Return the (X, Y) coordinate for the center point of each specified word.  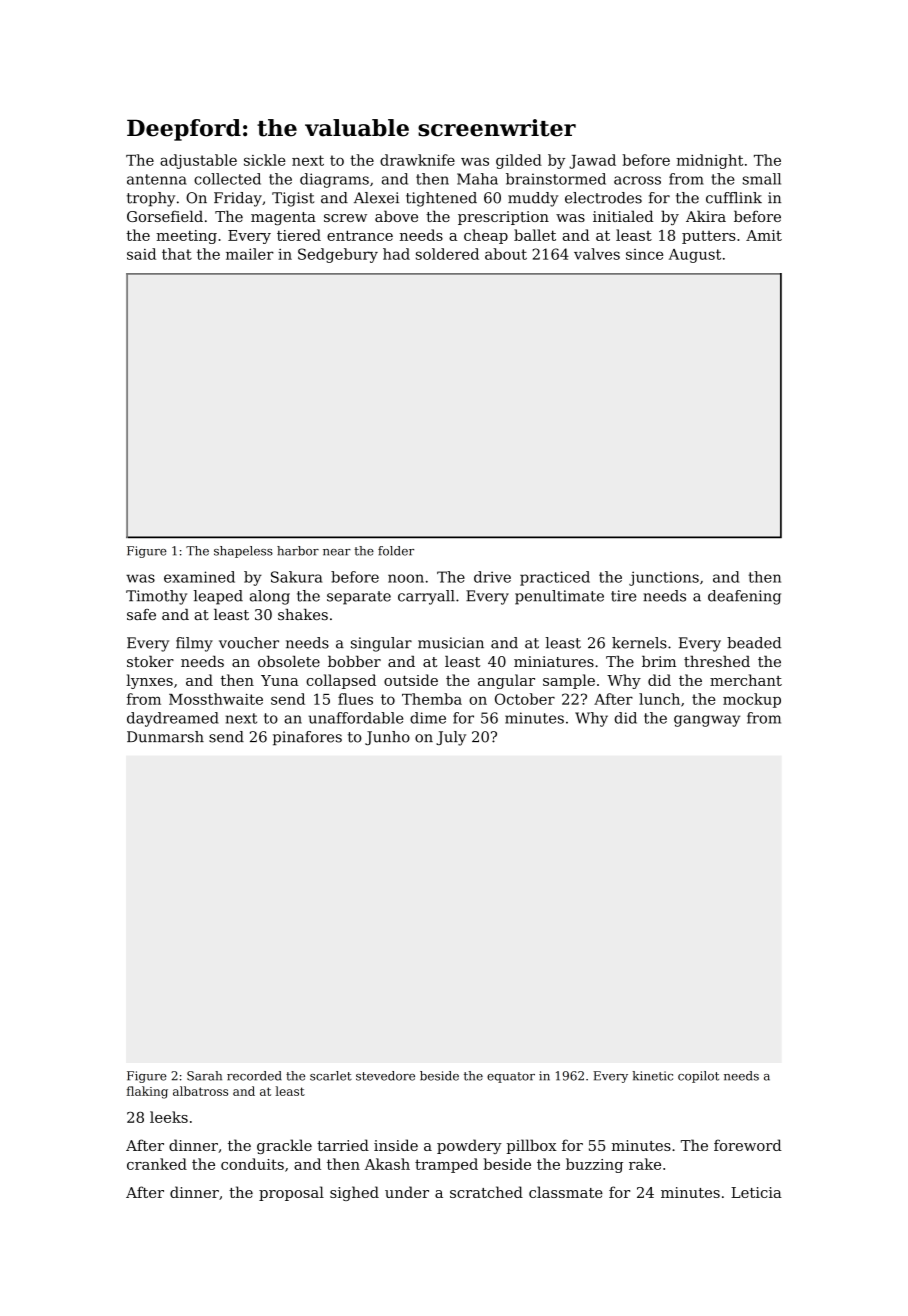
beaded (754, 643)
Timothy (156, 597)
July (451, 738)
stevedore (385, 1076)
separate (359, 598)
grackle (284, 1146)
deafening (744, 597)
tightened (441, 199)
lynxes (149, 681)
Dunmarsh (165, 737)
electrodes (603, 198)
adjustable (198, 161)
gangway (707, 721)
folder (396, 551)
